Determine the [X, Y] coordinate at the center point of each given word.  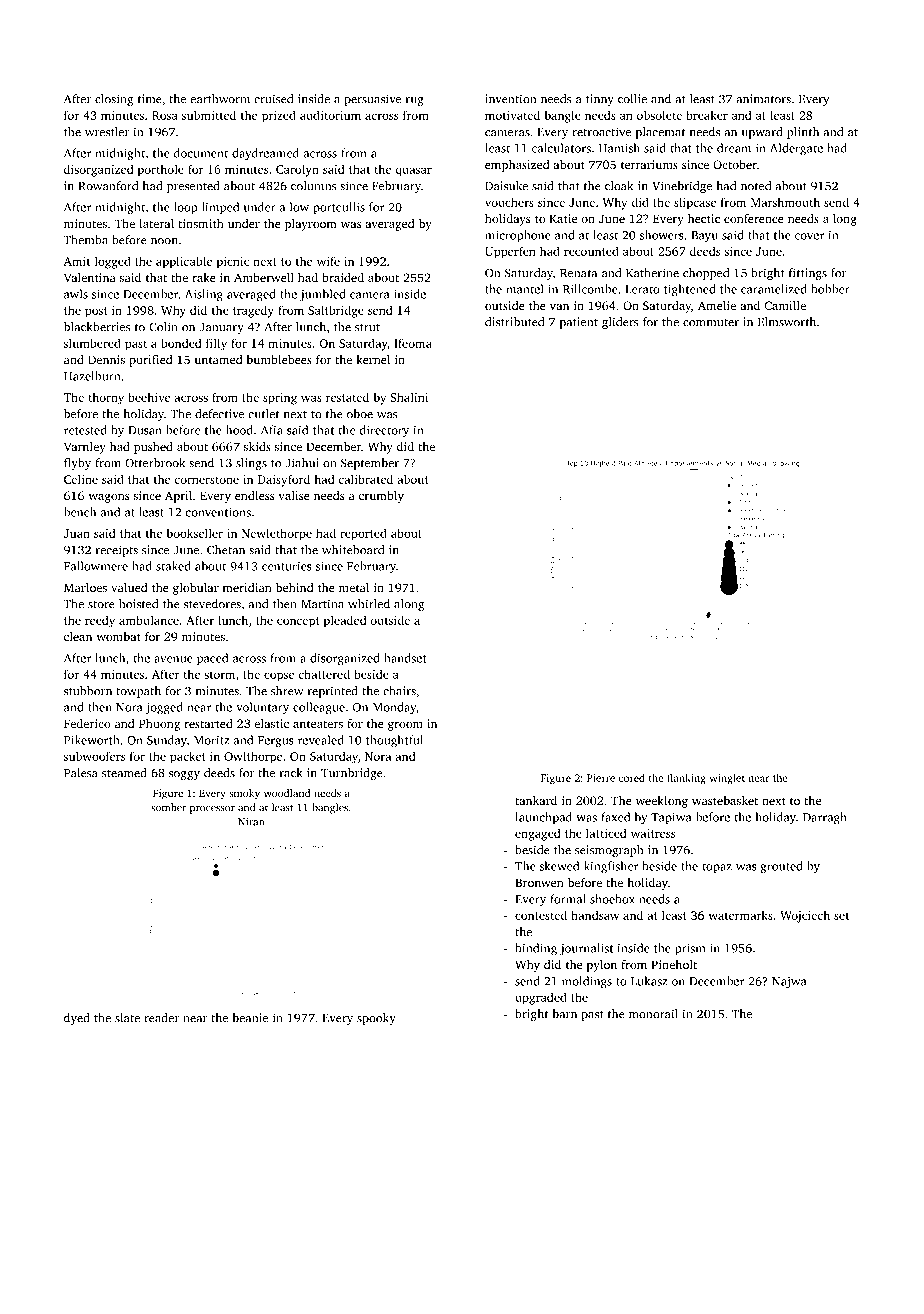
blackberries [97, 327]
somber [168, 807]
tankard [536, 800]
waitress [653, 833]
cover [809, 236]
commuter [711, 323]
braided [343, 277]
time [150, 99]
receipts [117, 551]
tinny [600, 100]
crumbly [381, 497]
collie [632, 99]
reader [161, 1018]
